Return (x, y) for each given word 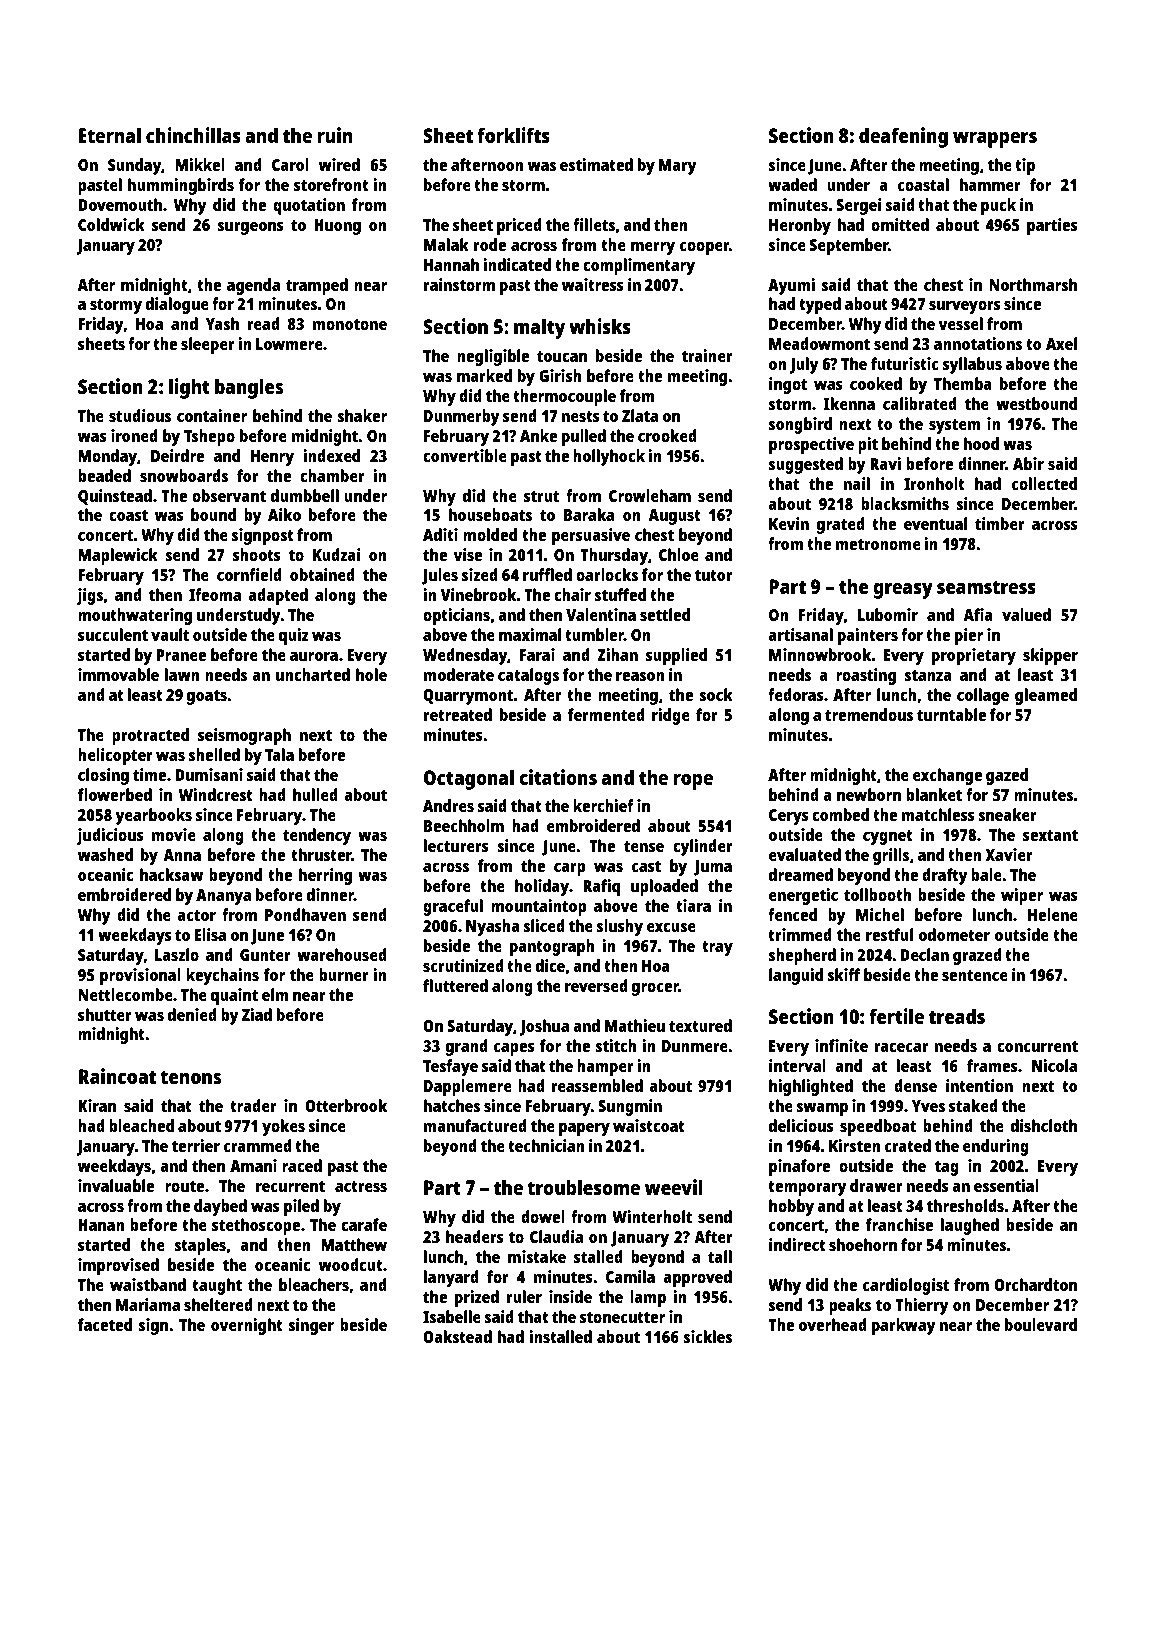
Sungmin (630, 1107)
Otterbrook (346, 1105)
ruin (334, 135)
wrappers (995, 140)
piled (301, 1207)
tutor (714, 575)
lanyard (451, 1278)
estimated (596, 164)
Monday (107, 457)
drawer (876, 1185)
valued (1026, 614)
